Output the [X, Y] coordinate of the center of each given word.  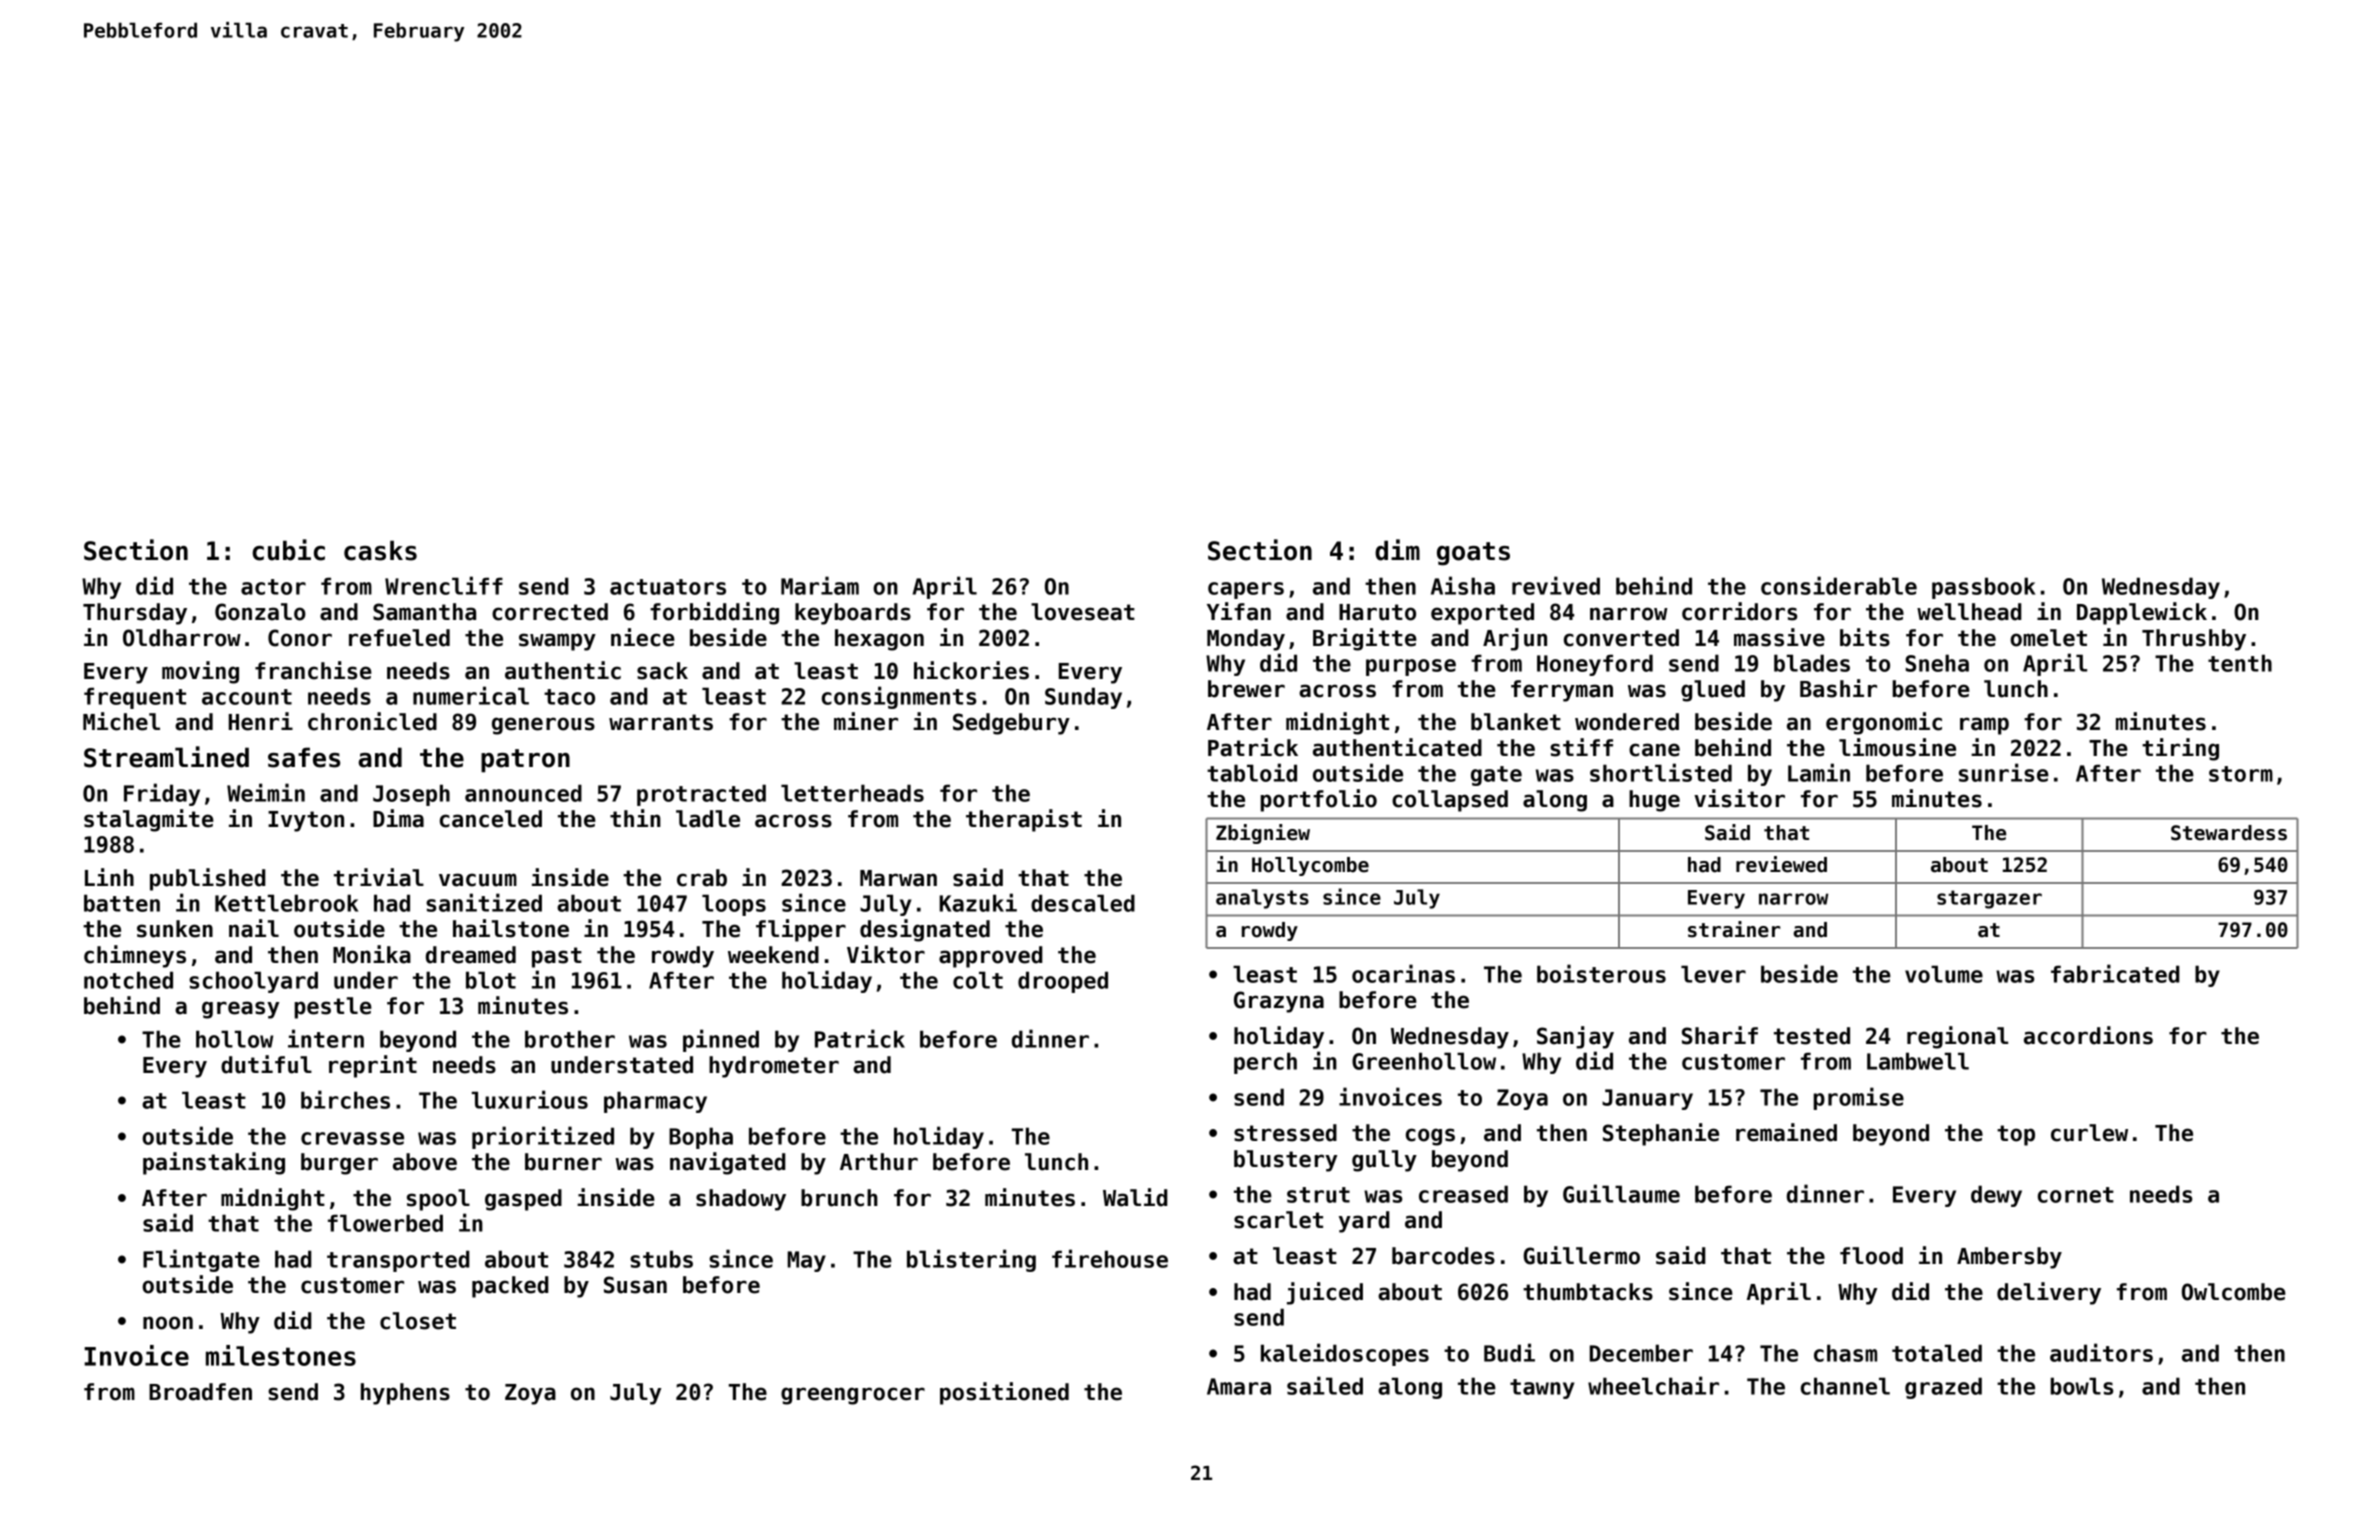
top [2016, 1135]
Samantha [424, 612]
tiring [2180, 749]
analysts [1262, 899]
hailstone [511, 928]
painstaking [214, 1163]
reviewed [1781, 864]
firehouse [1110, 1258]
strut [1318, 1195]
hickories [971, 670]
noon [168, 1323]
